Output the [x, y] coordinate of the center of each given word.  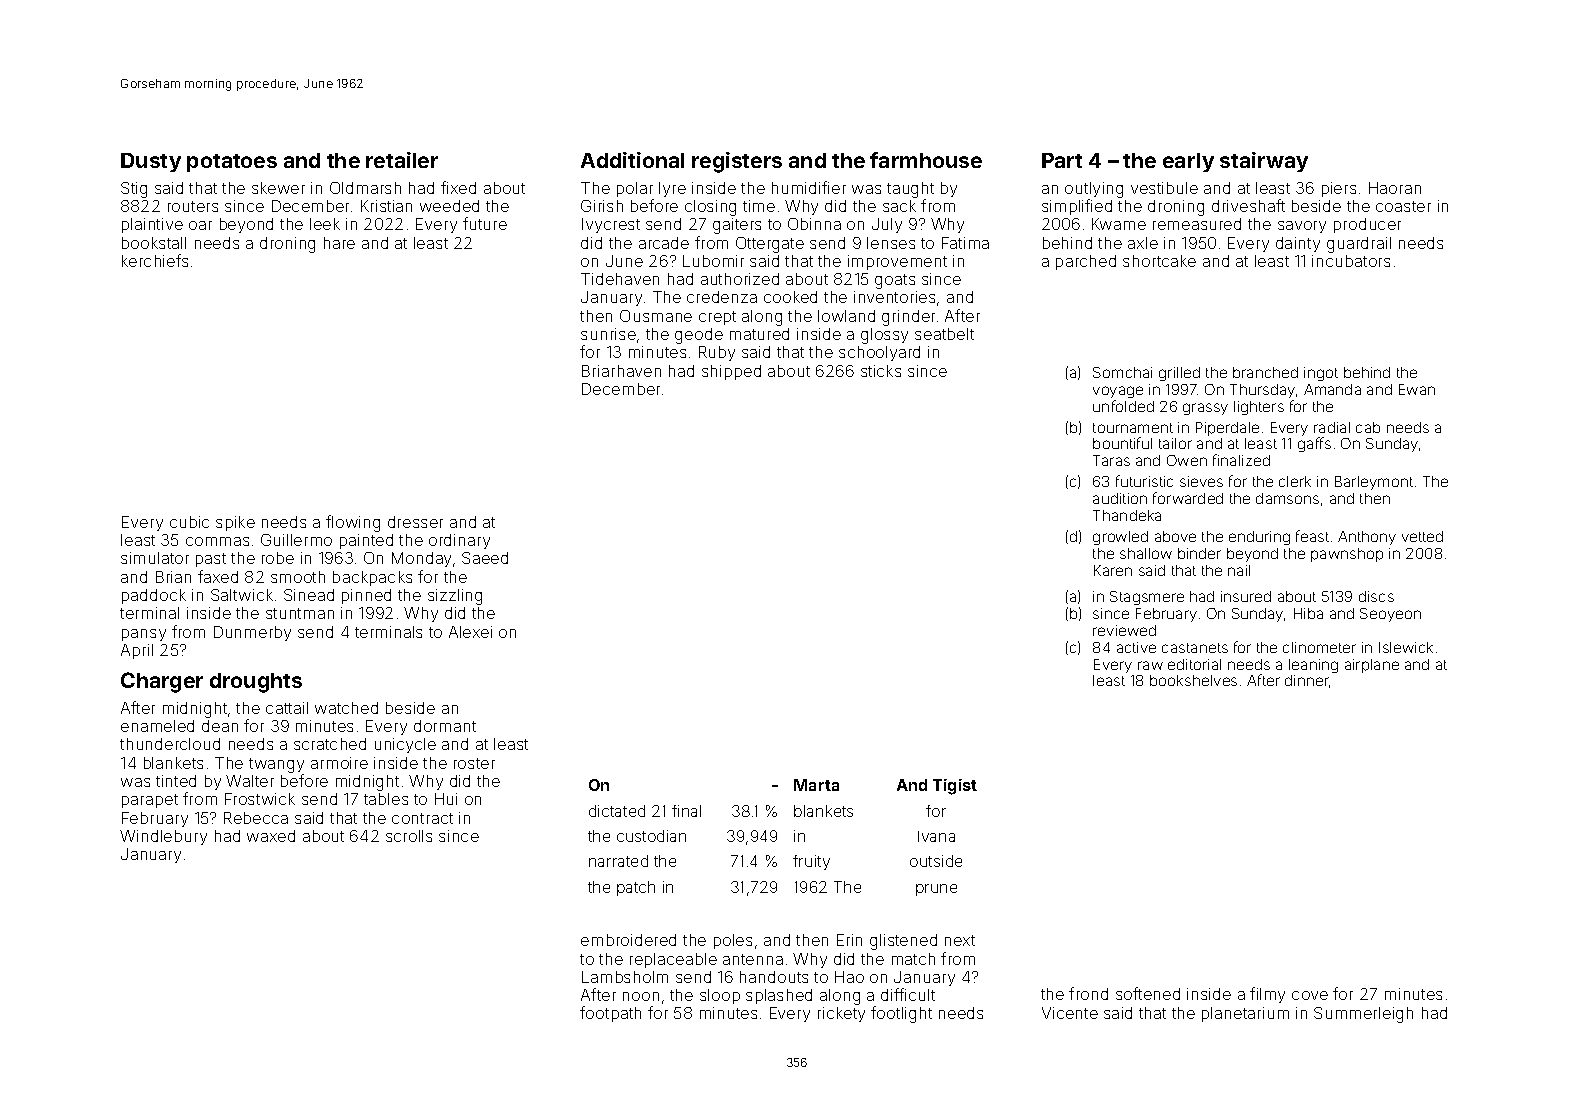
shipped [731, 372]
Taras [1111, 460]
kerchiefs [155, 260]
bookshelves [1193, 680]
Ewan [1417, 389]
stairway [1264, 162]
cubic [189, 522]
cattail [287, 708]
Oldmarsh [365, 188]
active [1136, 647]
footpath [610, 1014]
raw [1150, 665]
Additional [632, 160]
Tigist [955, 787]
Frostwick [260, 799]
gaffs [1314, 444]
